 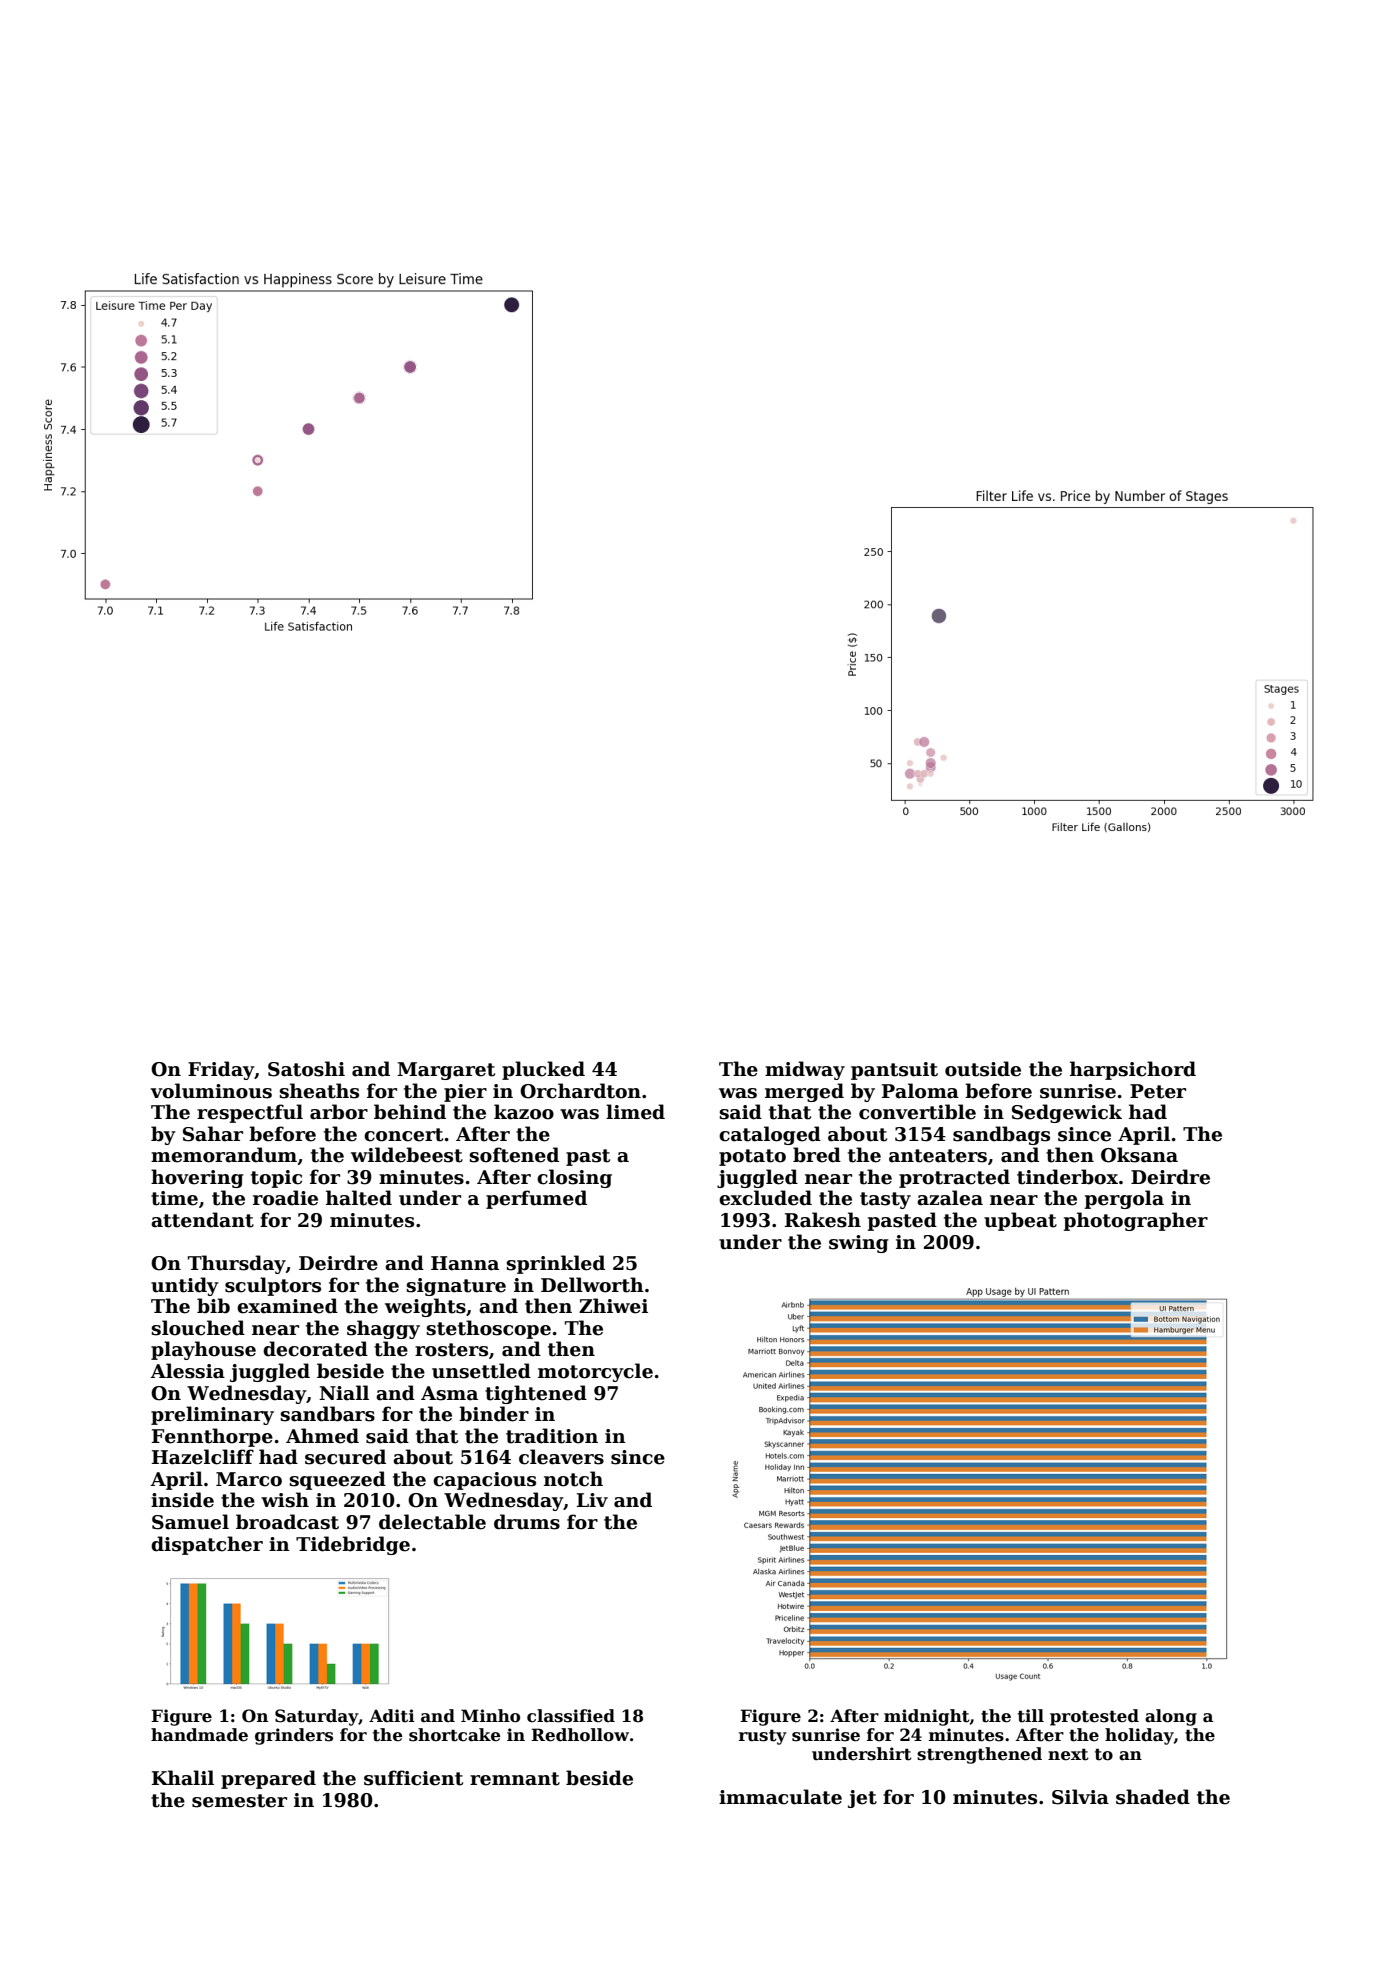 What do you see at coordinates (983, 1069) in the screenshot?
I see `outside` at bounding box center [983, 1069].
